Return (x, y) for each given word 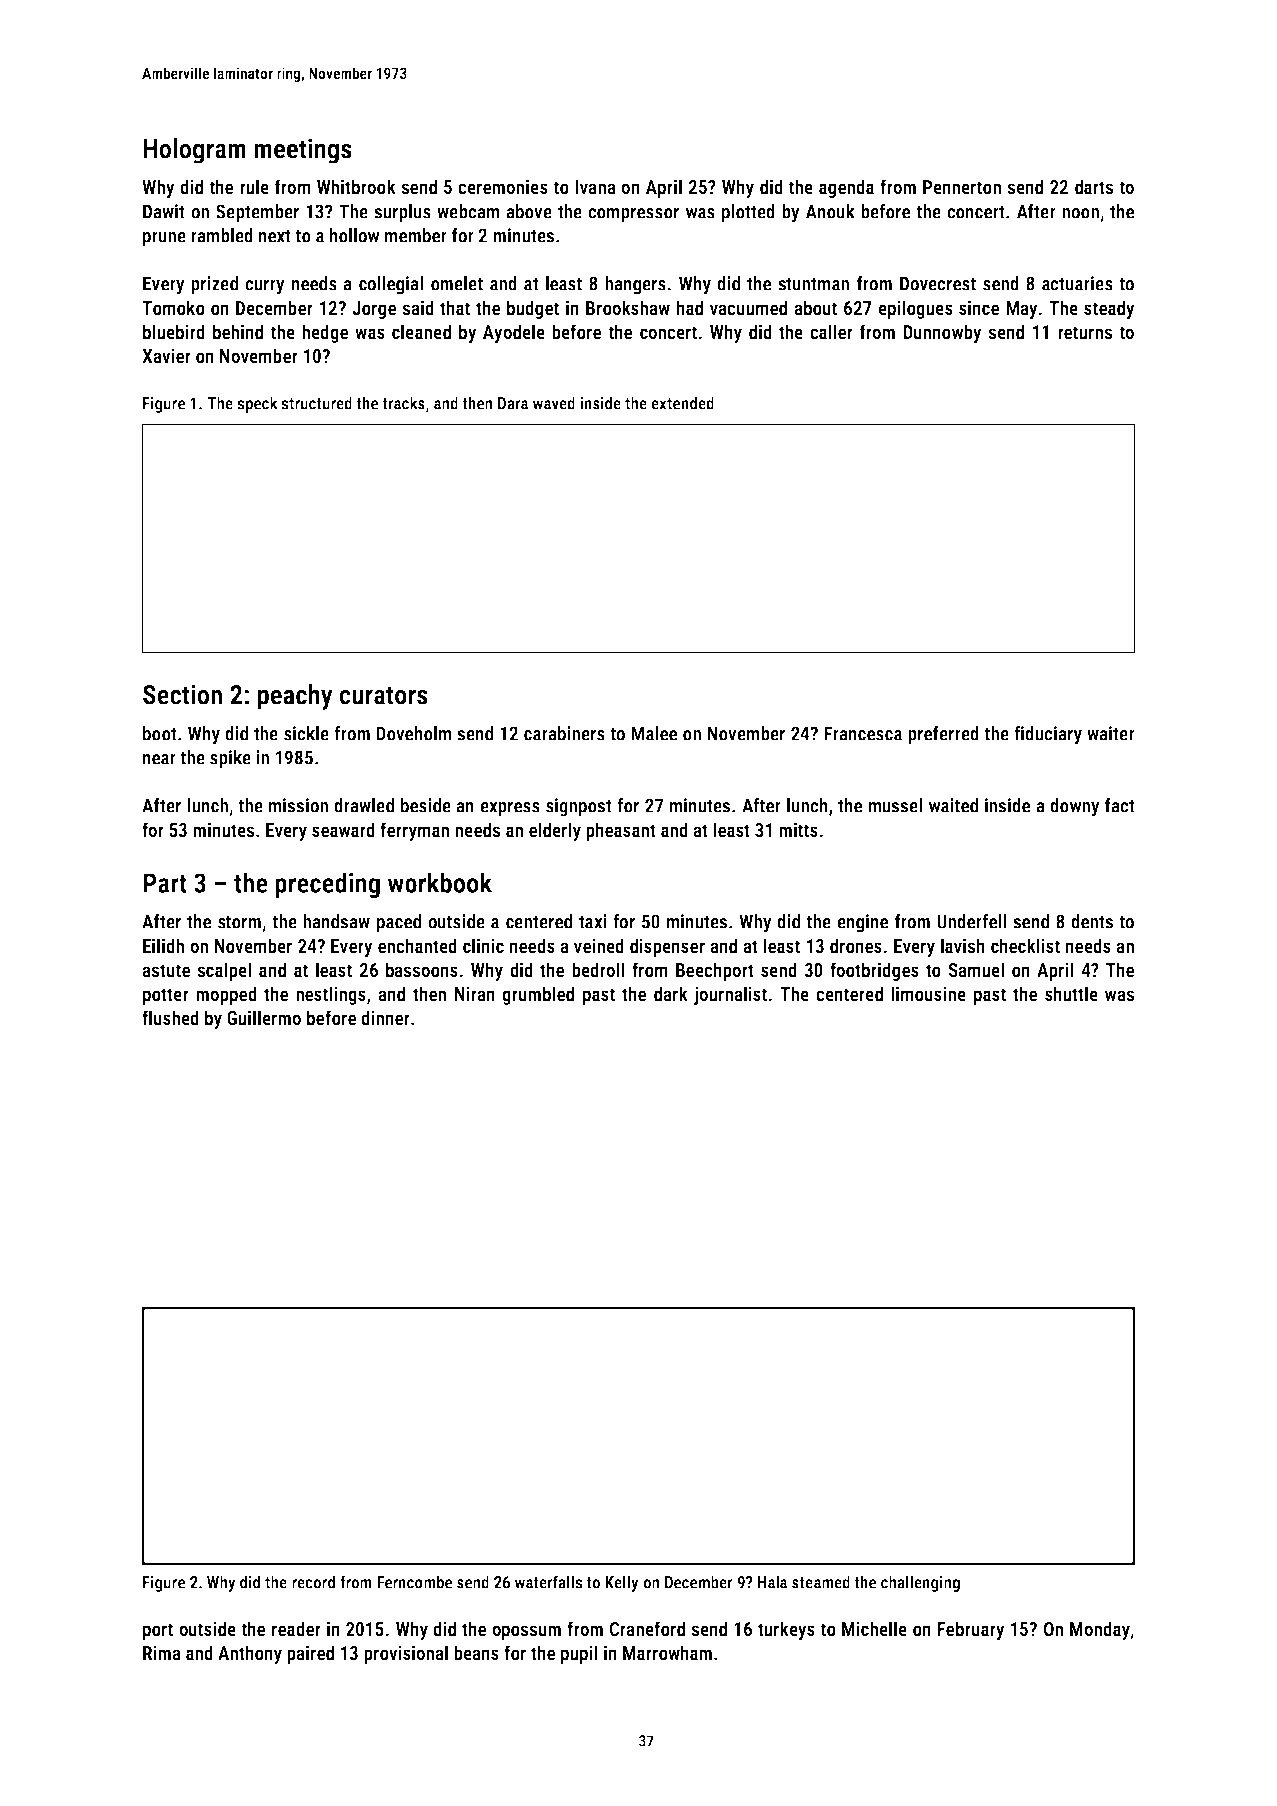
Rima (162, 1652)
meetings (303, 151)
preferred (943, 735)
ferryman (414, 831)
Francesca (863, 733)
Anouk (830, 211)
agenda (846, 188)
